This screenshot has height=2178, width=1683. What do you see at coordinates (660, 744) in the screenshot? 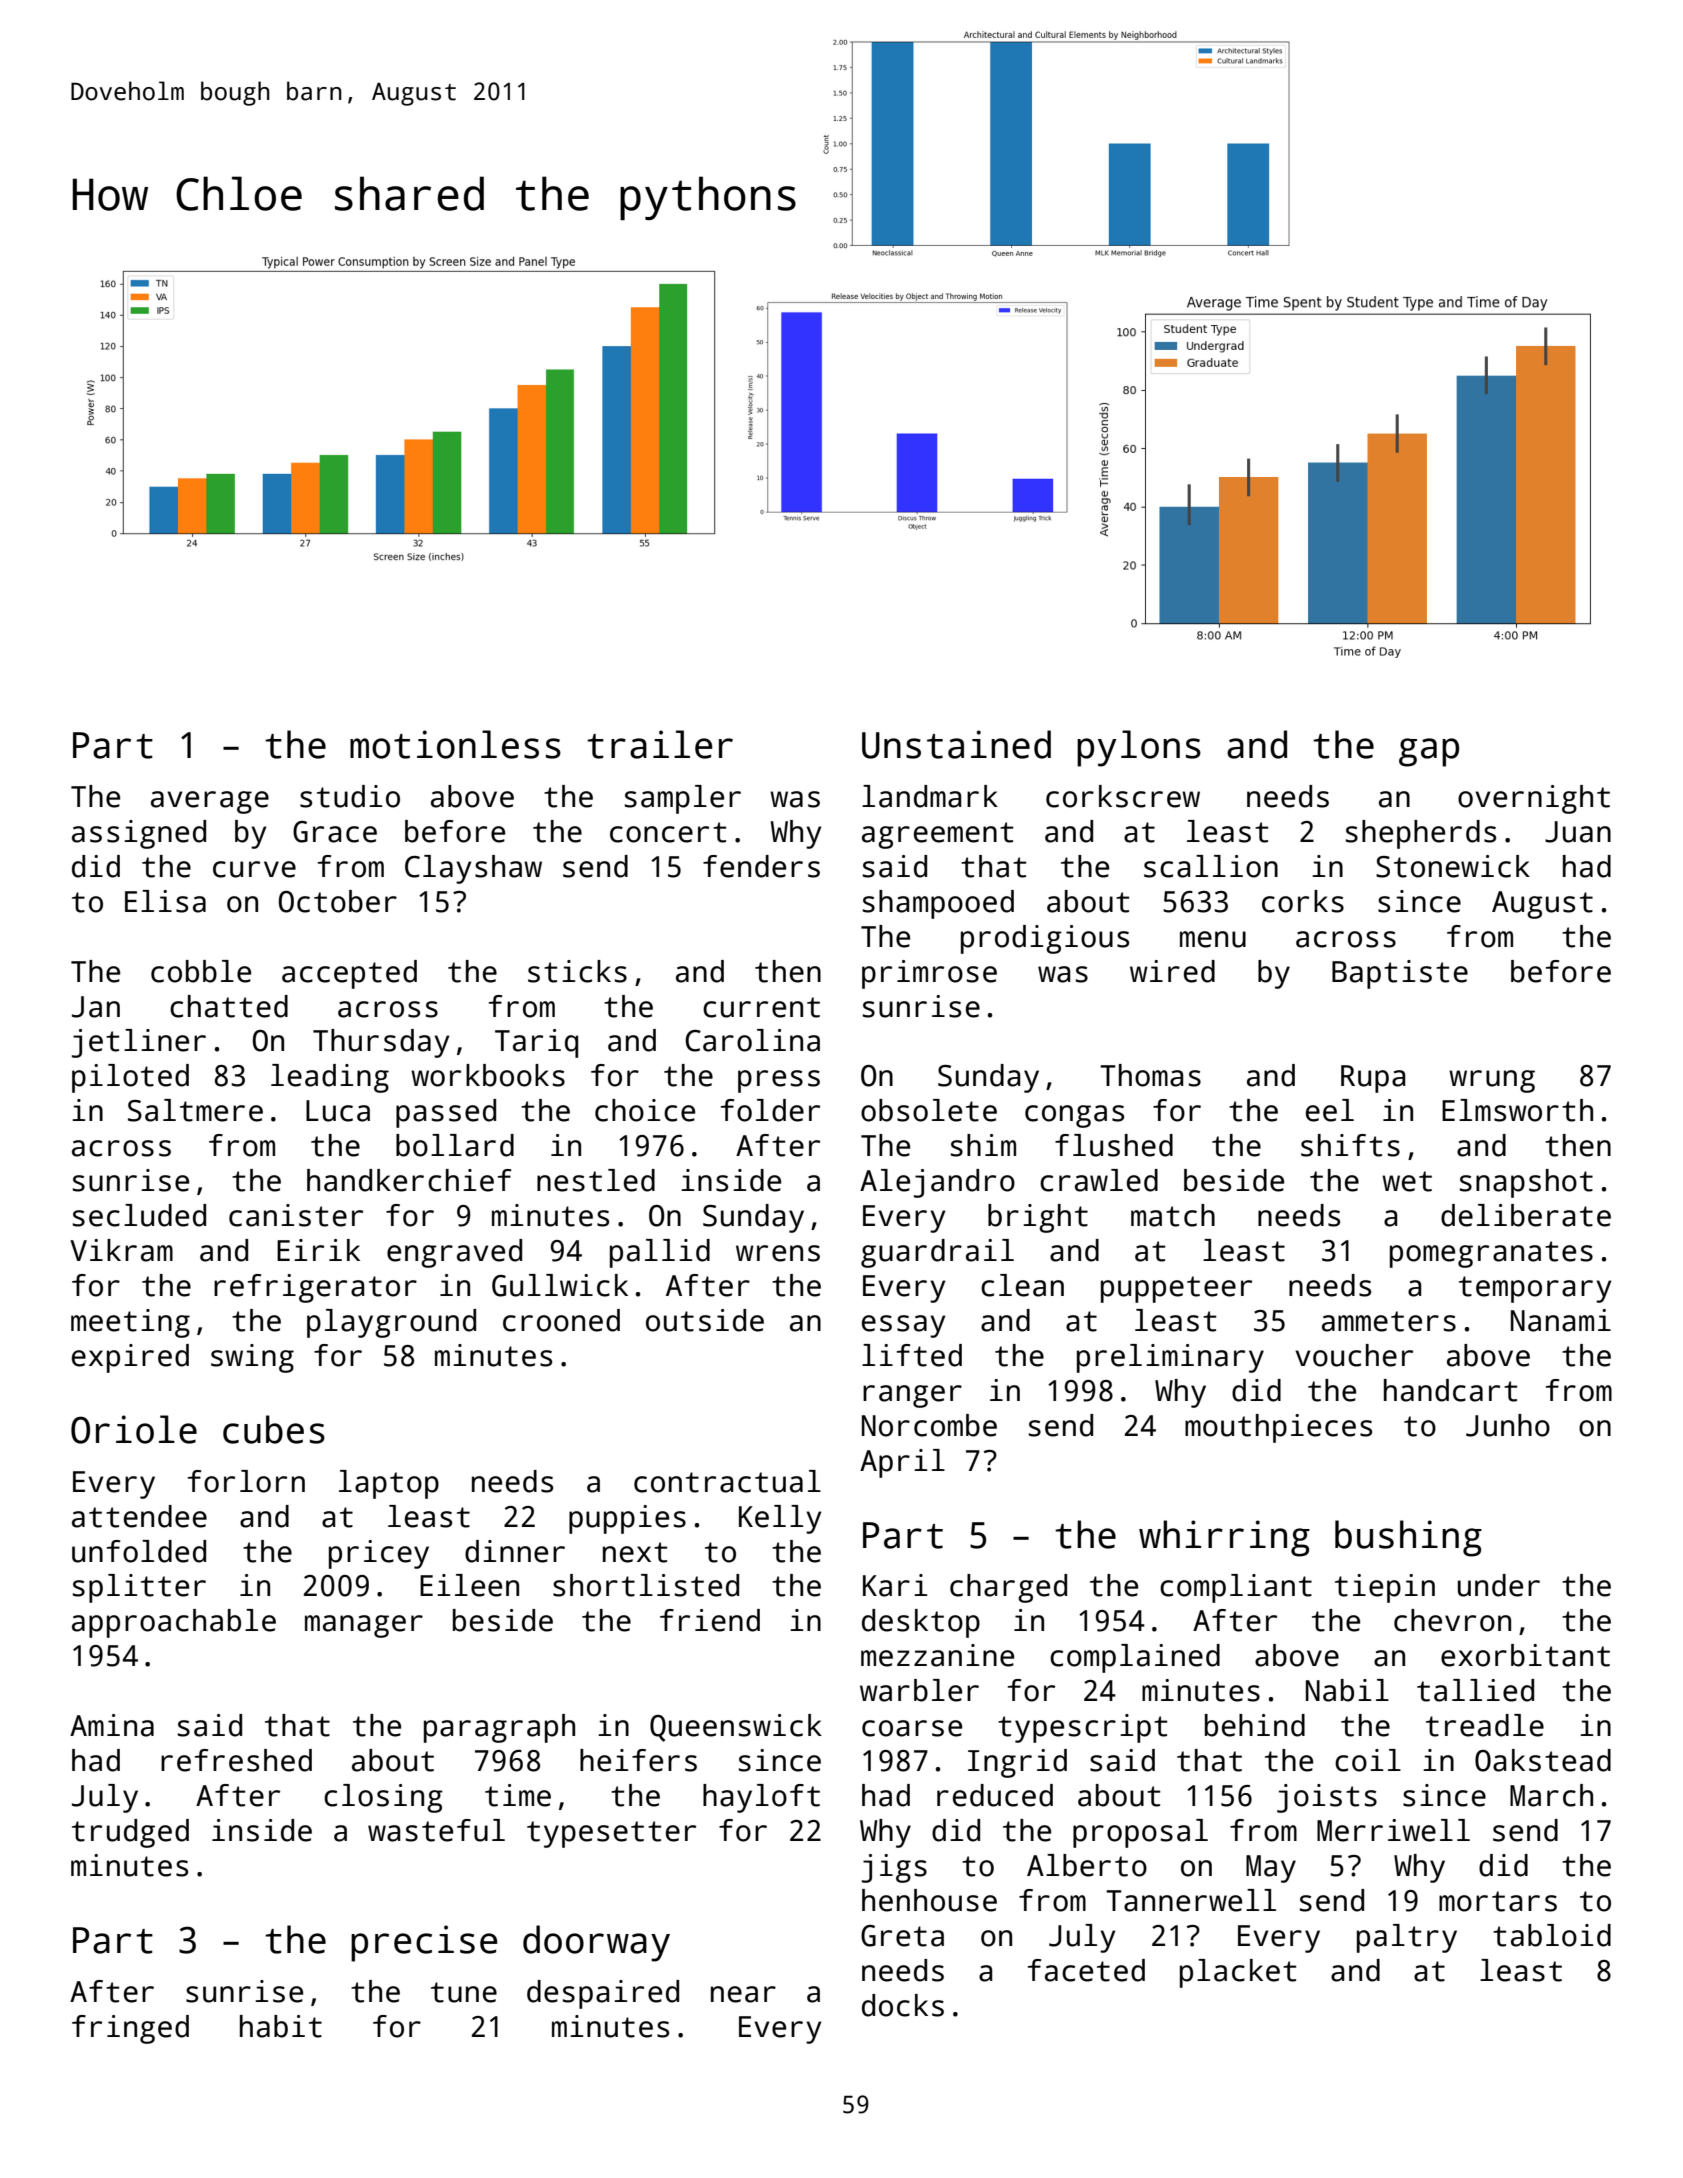
I see `trailer` at bounding box center [660, 744].
